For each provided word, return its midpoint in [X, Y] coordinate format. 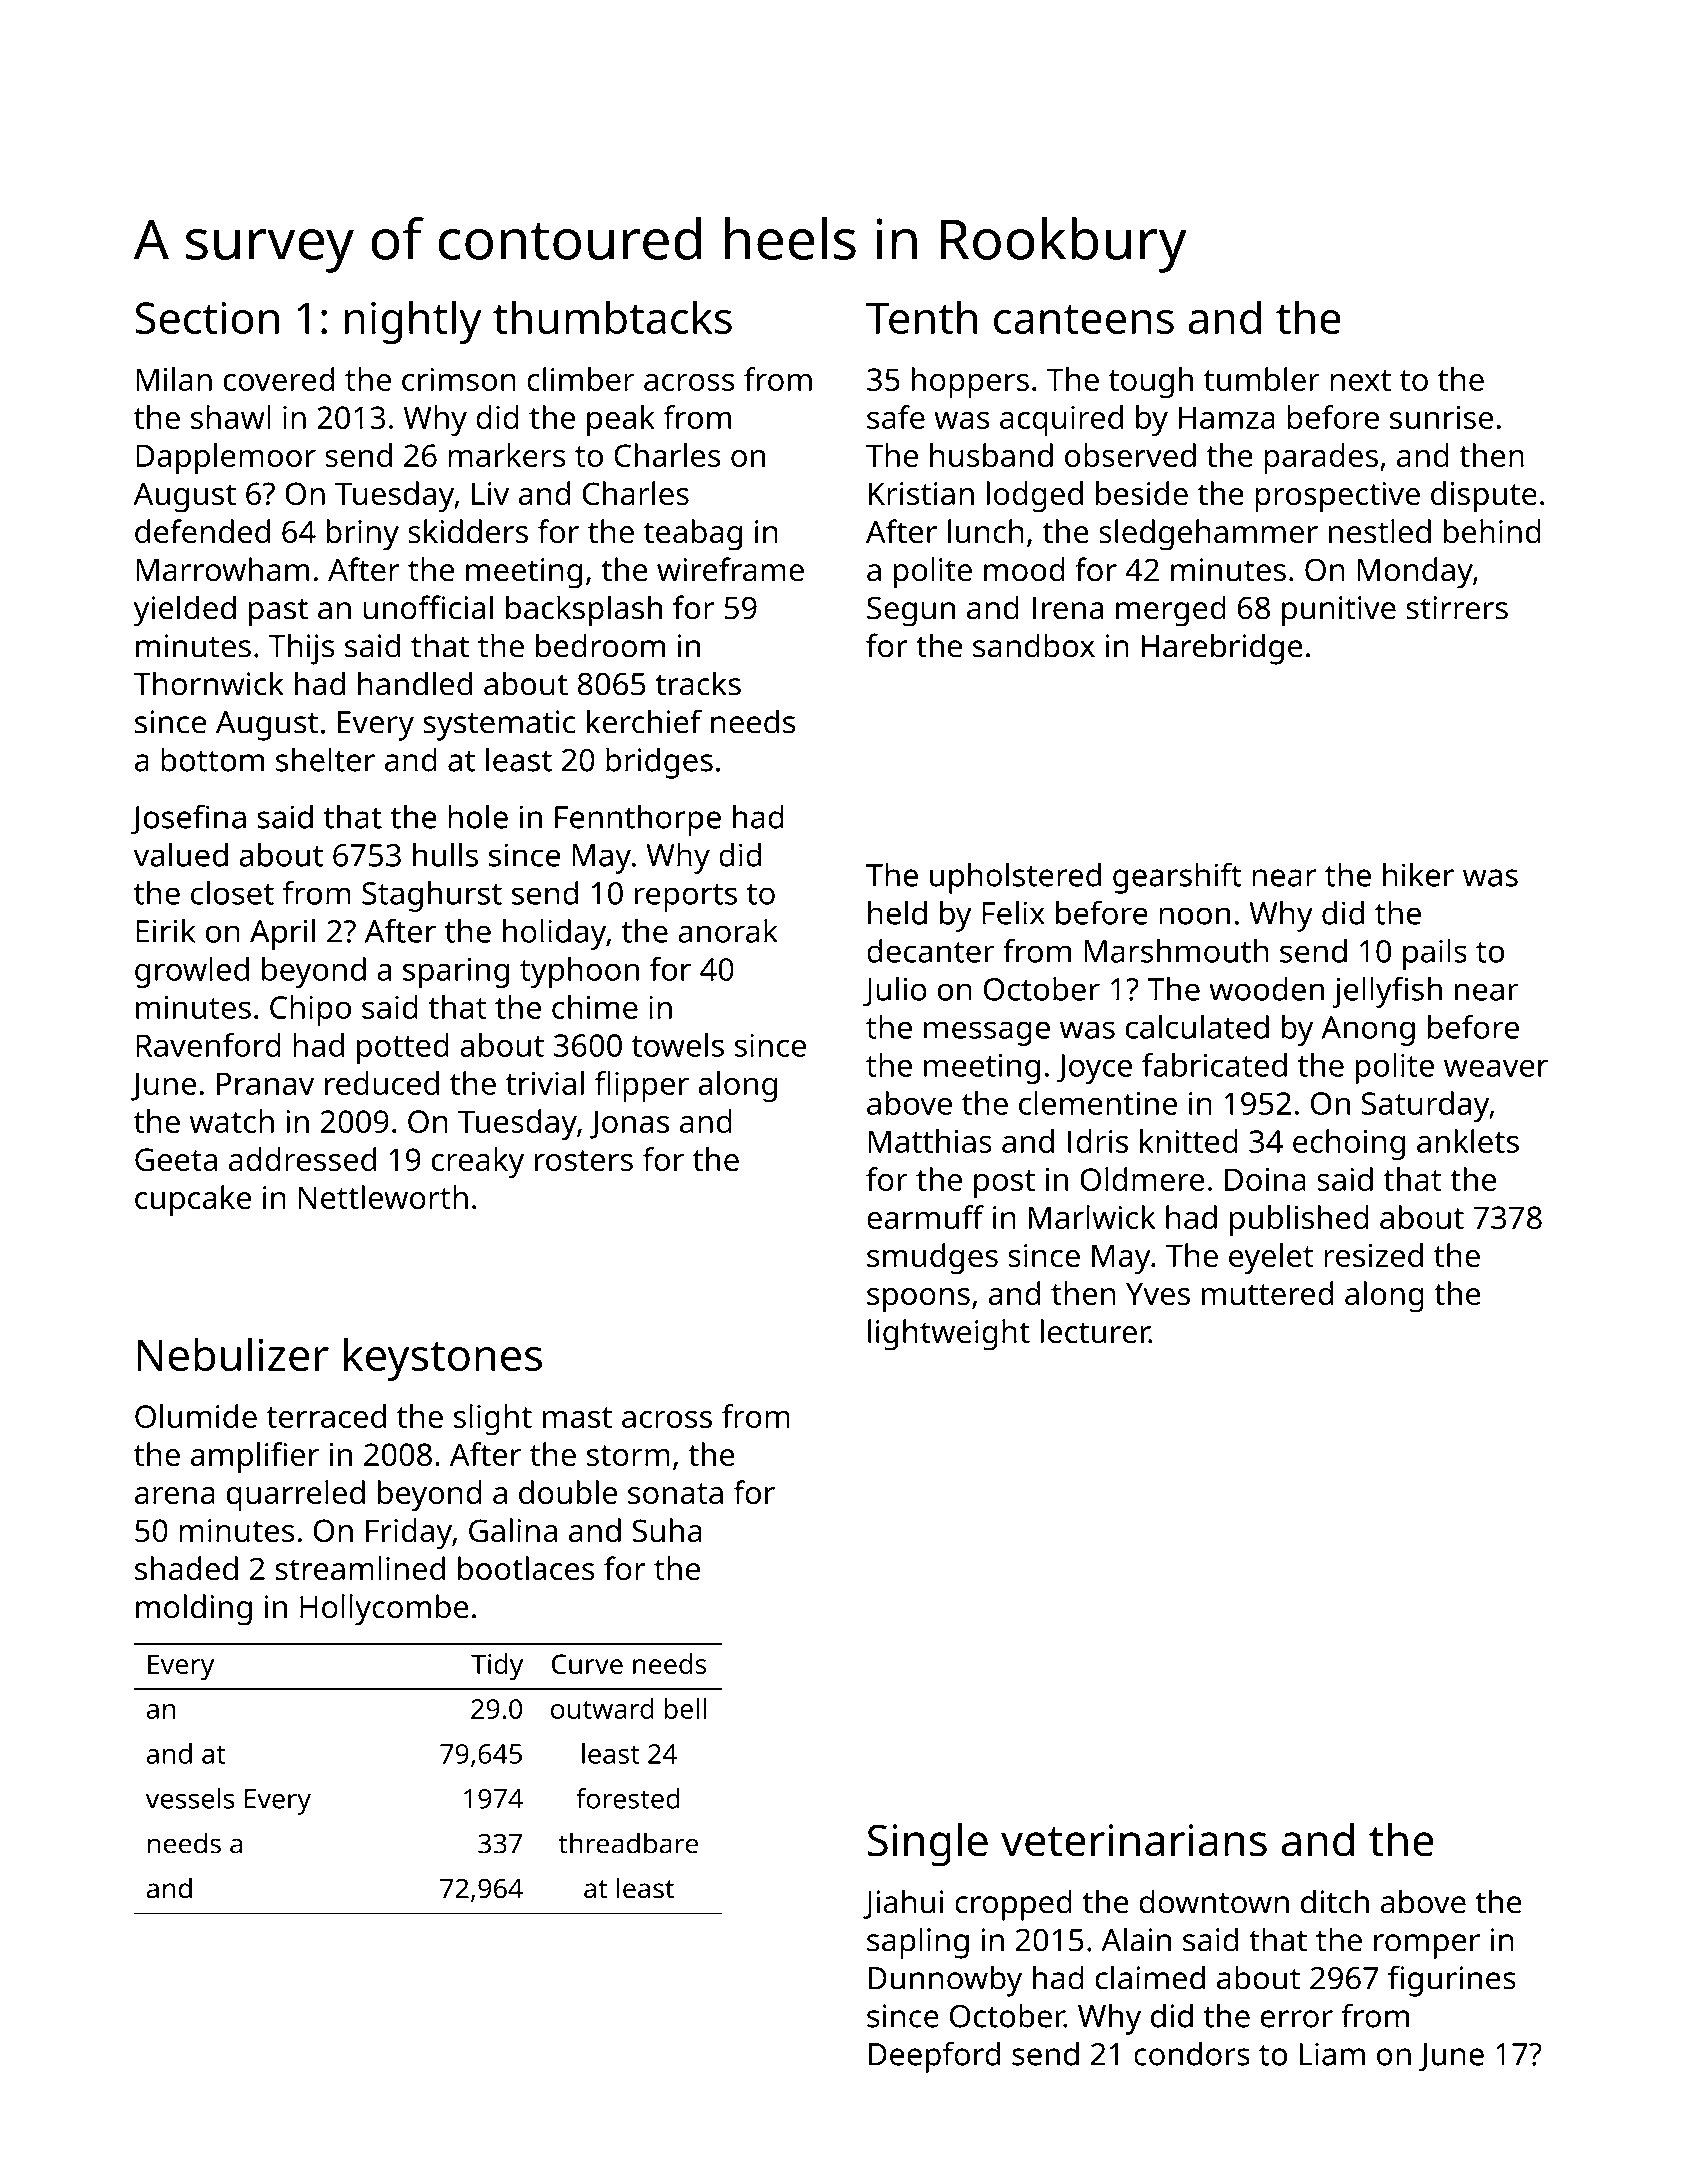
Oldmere [1142, 1179]
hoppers [970, 382]
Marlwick [1092, 1217]
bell [685, 1708]
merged [1171, 611]
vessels [190, 1798]
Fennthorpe [638, 820]
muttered [1267, 1293]
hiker [1418, 875]
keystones [443, 1359]
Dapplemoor [226, 459]
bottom [212, 759]
